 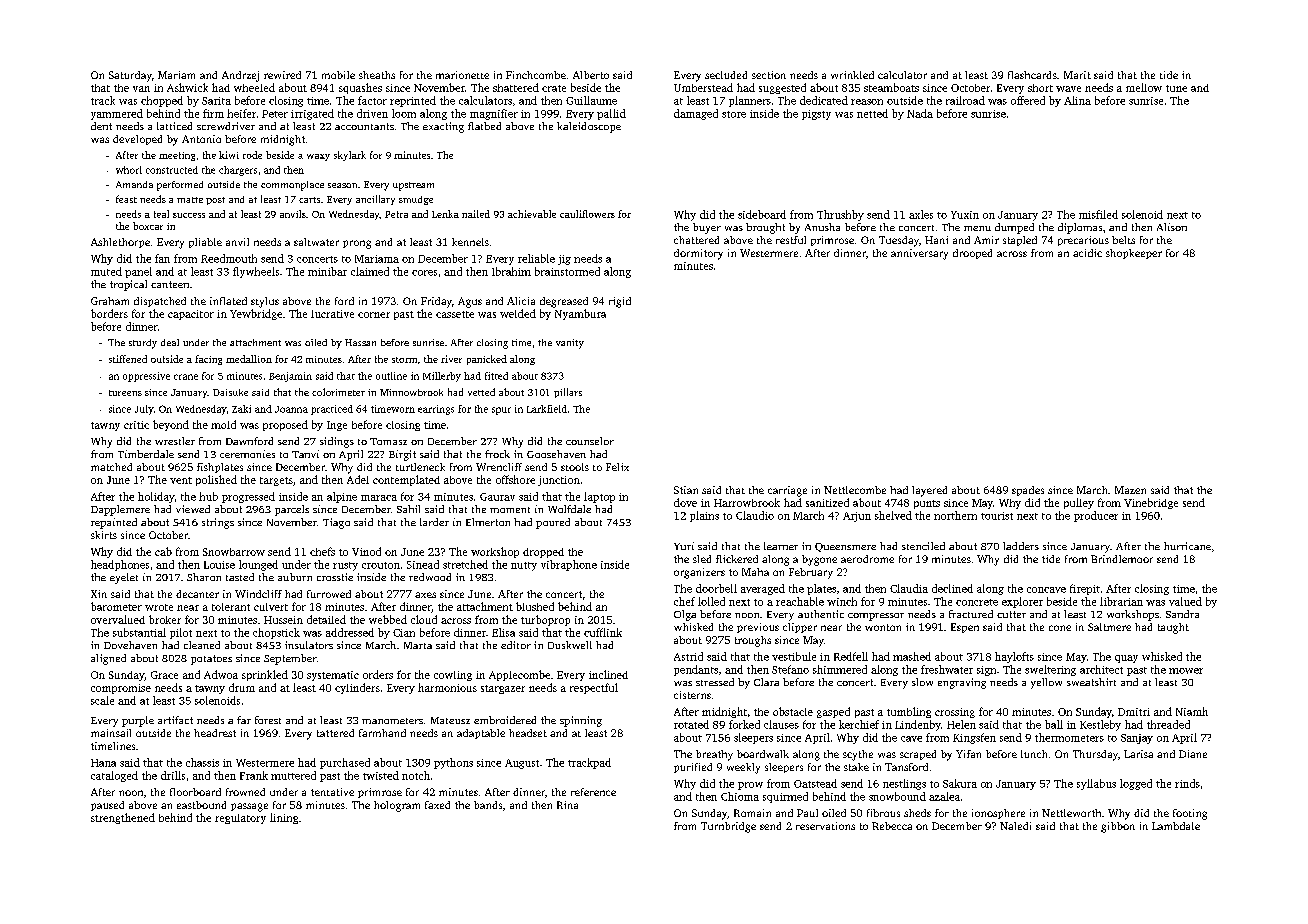 I want to click on Nyambura, so click(x=580, y=314).
